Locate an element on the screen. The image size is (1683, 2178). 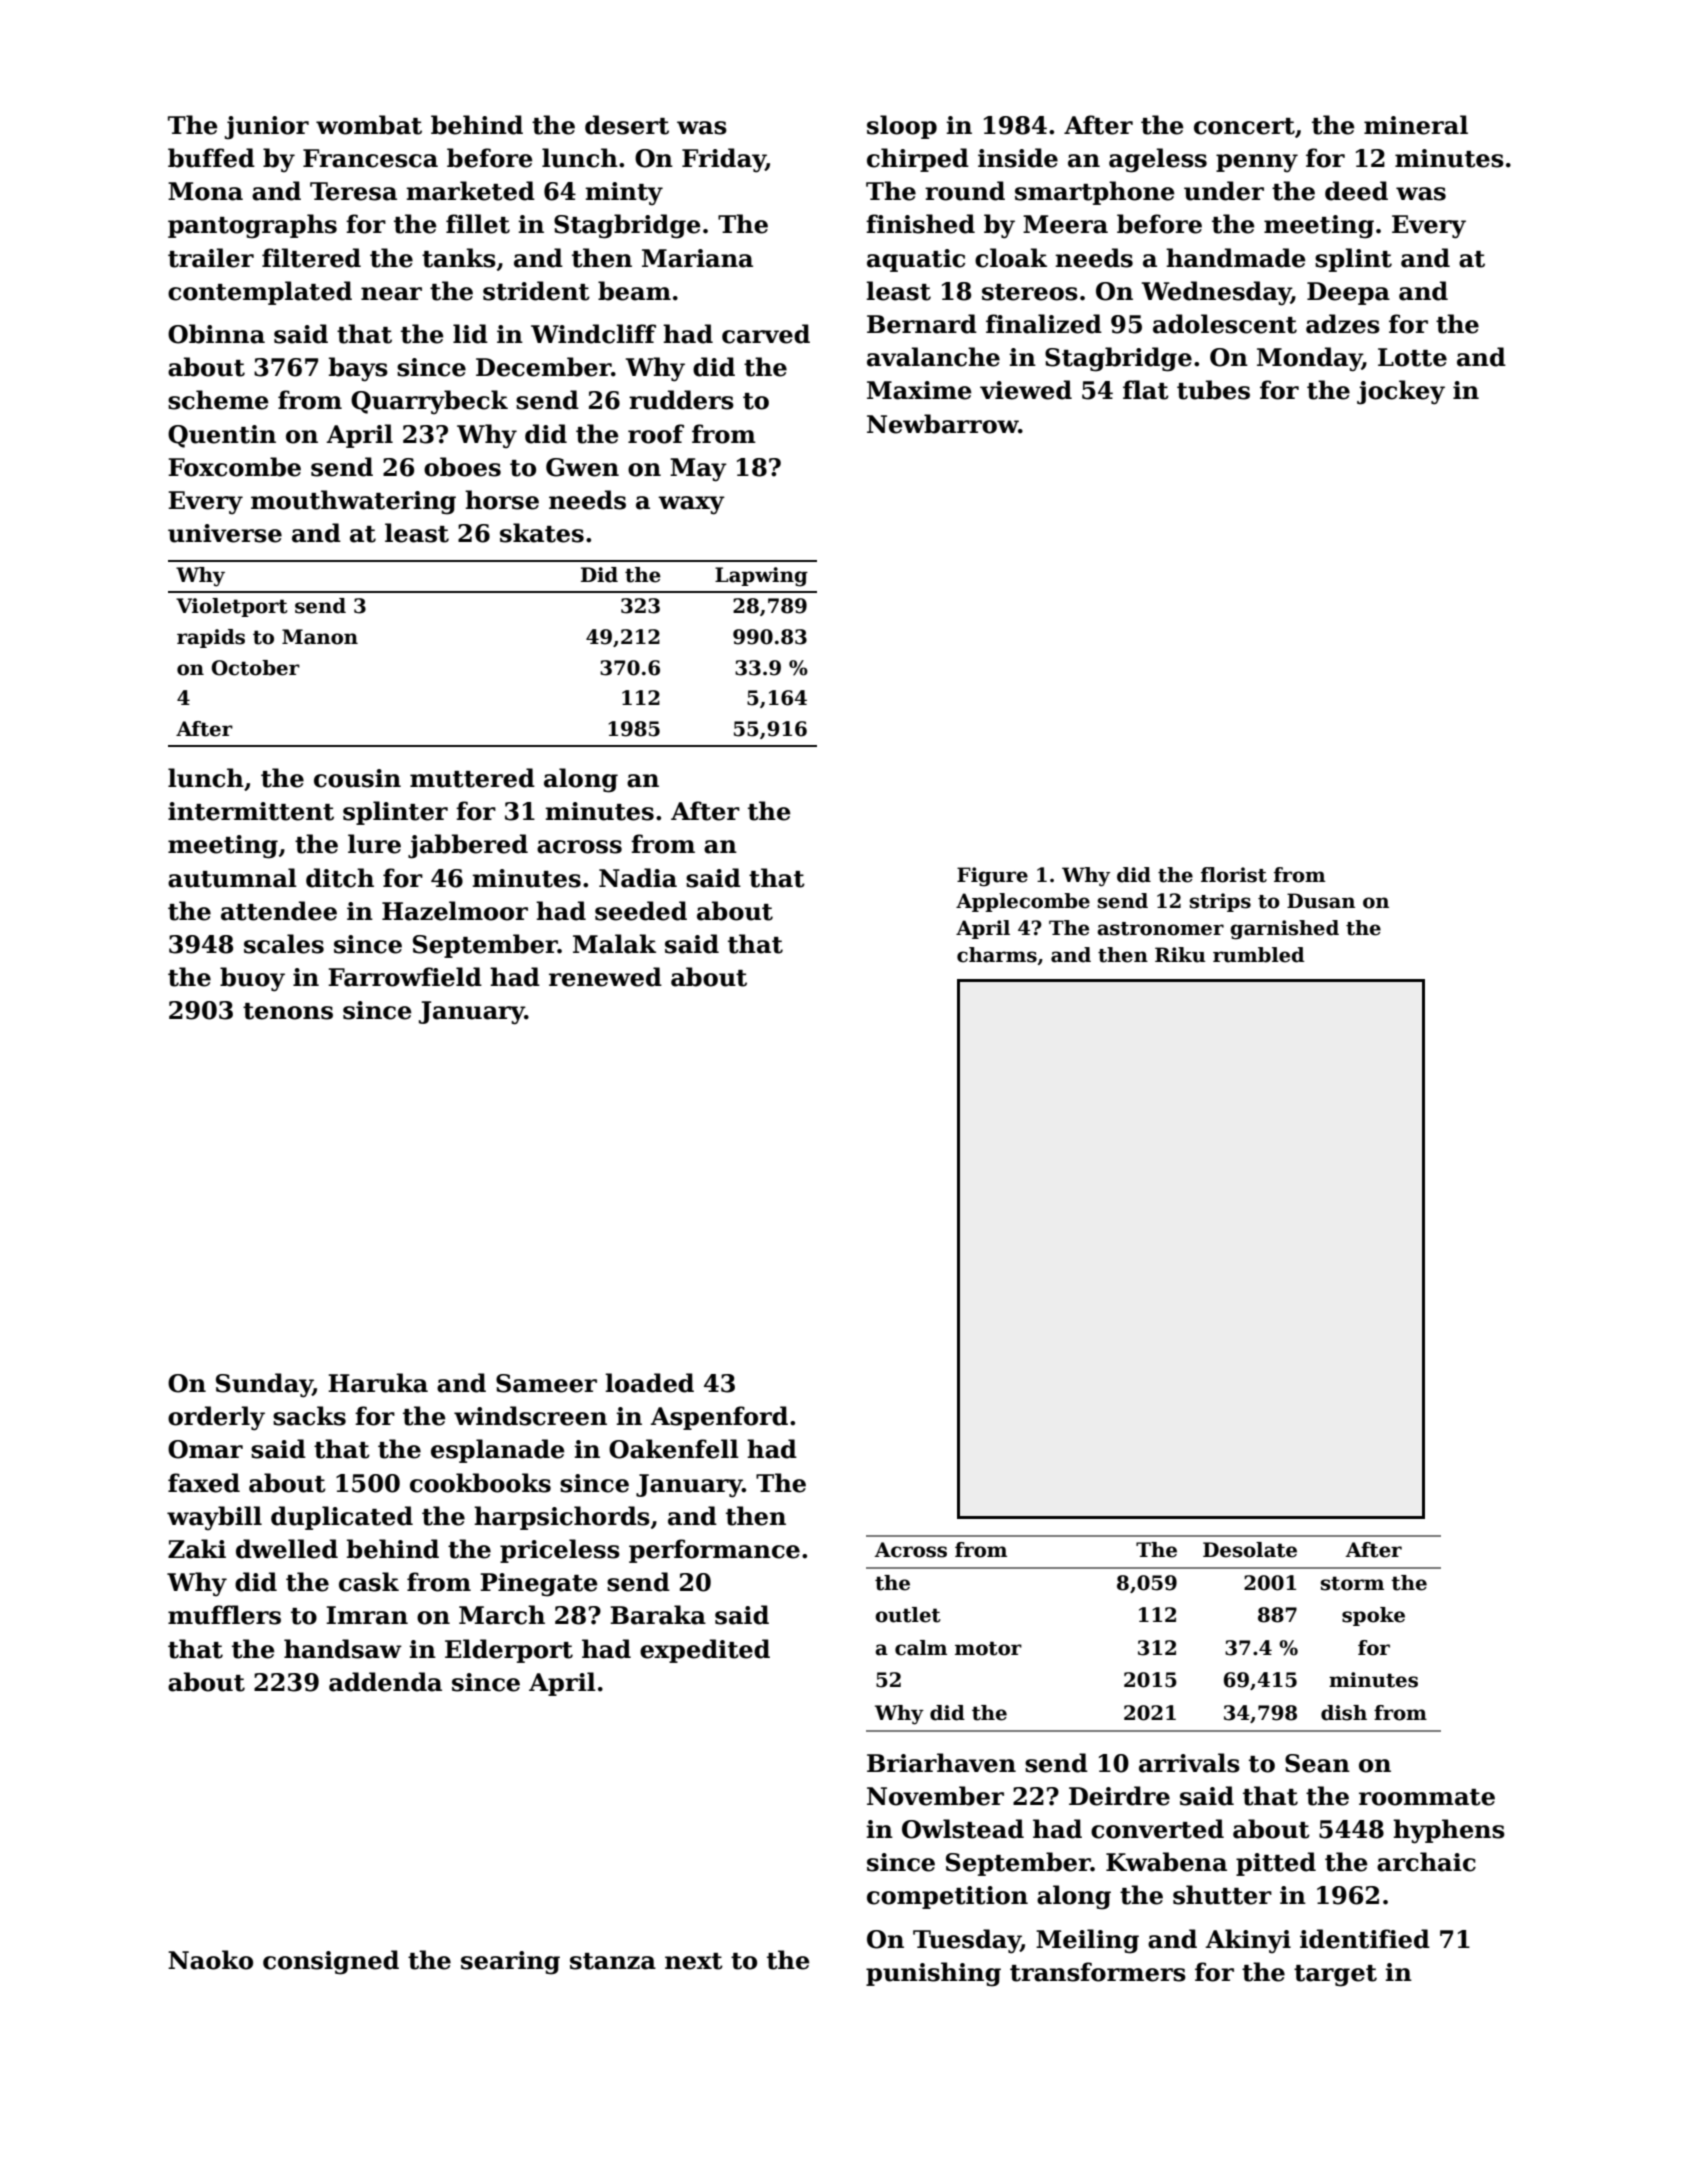
Figure is located at coordinates (992, 877).
